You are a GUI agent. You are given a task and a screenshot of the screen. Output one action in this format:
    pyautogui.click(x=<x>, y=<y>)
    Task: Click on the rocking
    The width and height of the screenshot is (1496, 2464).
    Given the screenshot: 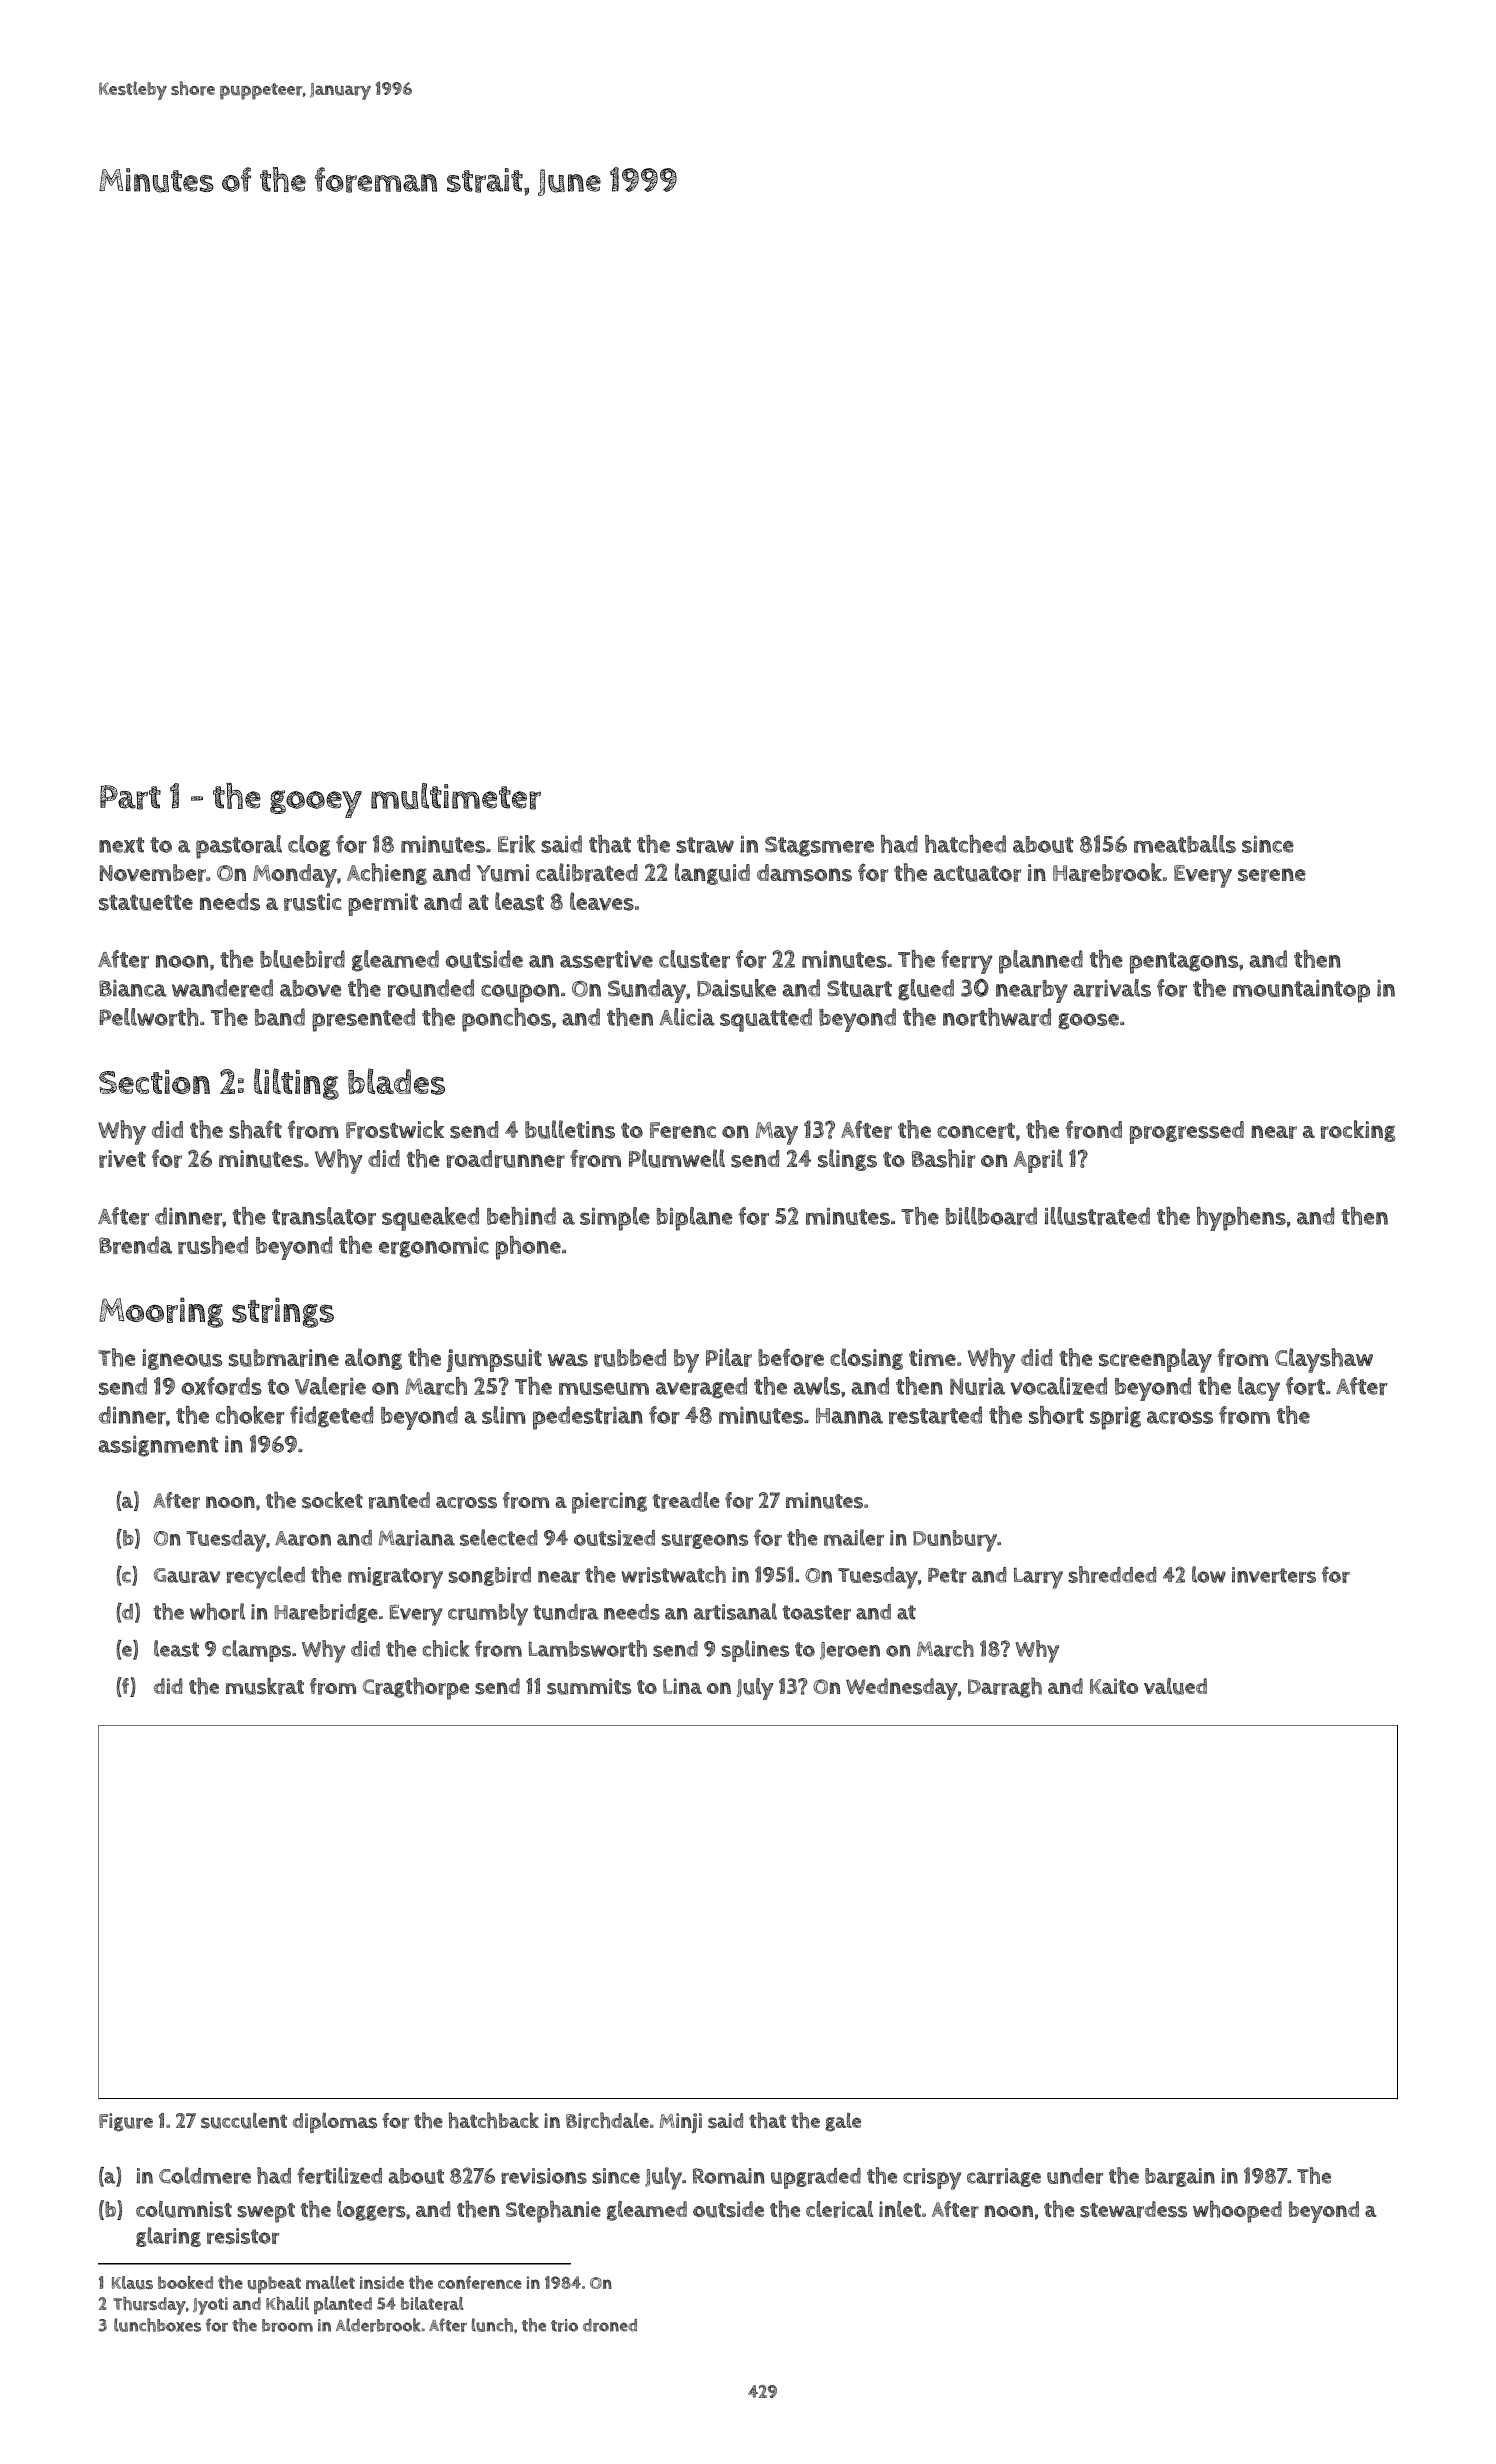 What is the action you would take?
    pyautogui.click(x=1358, y=1131)
